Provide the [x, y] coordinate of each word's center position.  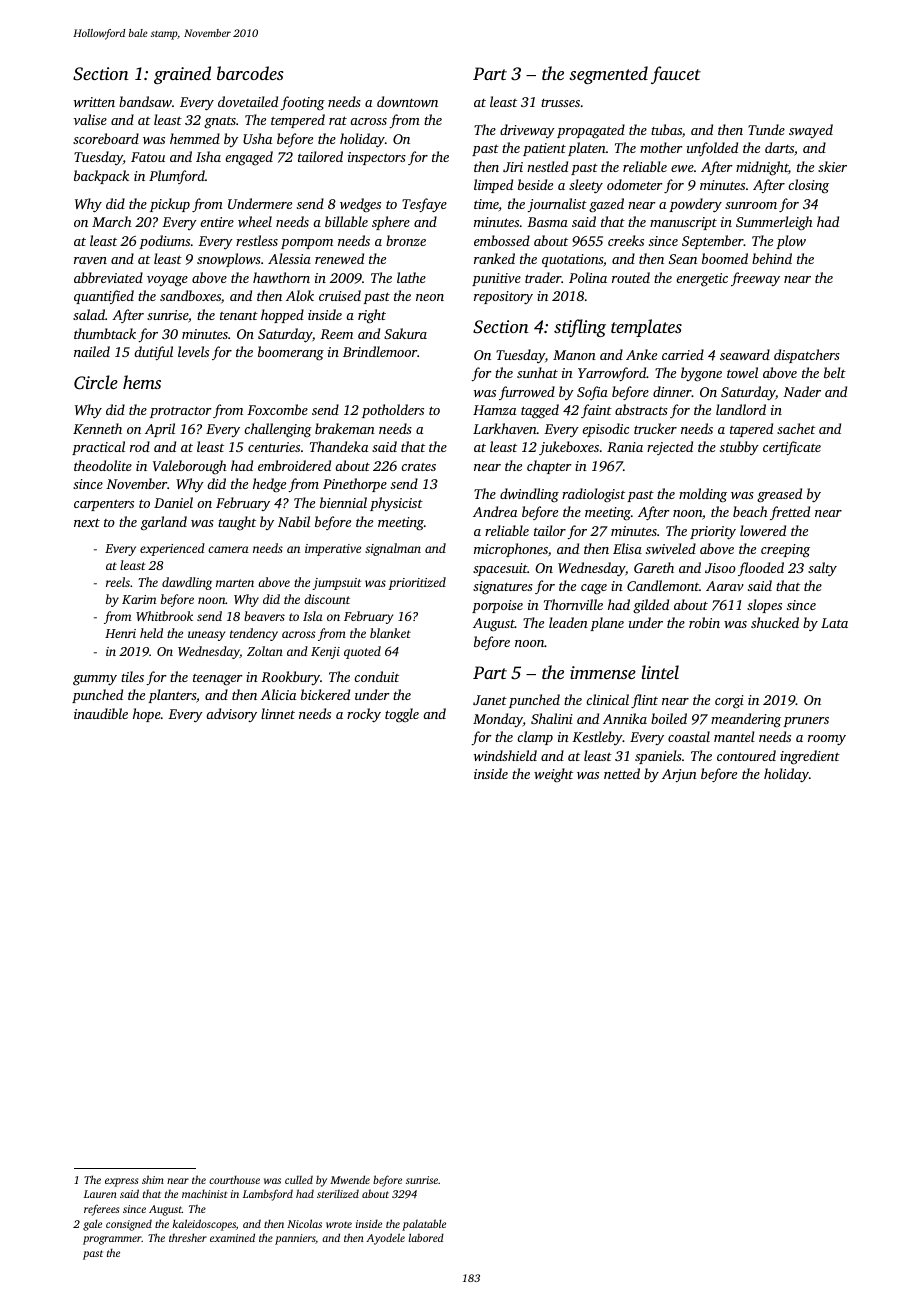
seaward [745, 354]
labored [426, 1237]
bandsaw [145, 101]
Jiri [513, 167]
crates [418, 466]
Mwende [350, 1179]
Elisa [627, 548]
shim [153, 1179]
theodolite [103, 465]
